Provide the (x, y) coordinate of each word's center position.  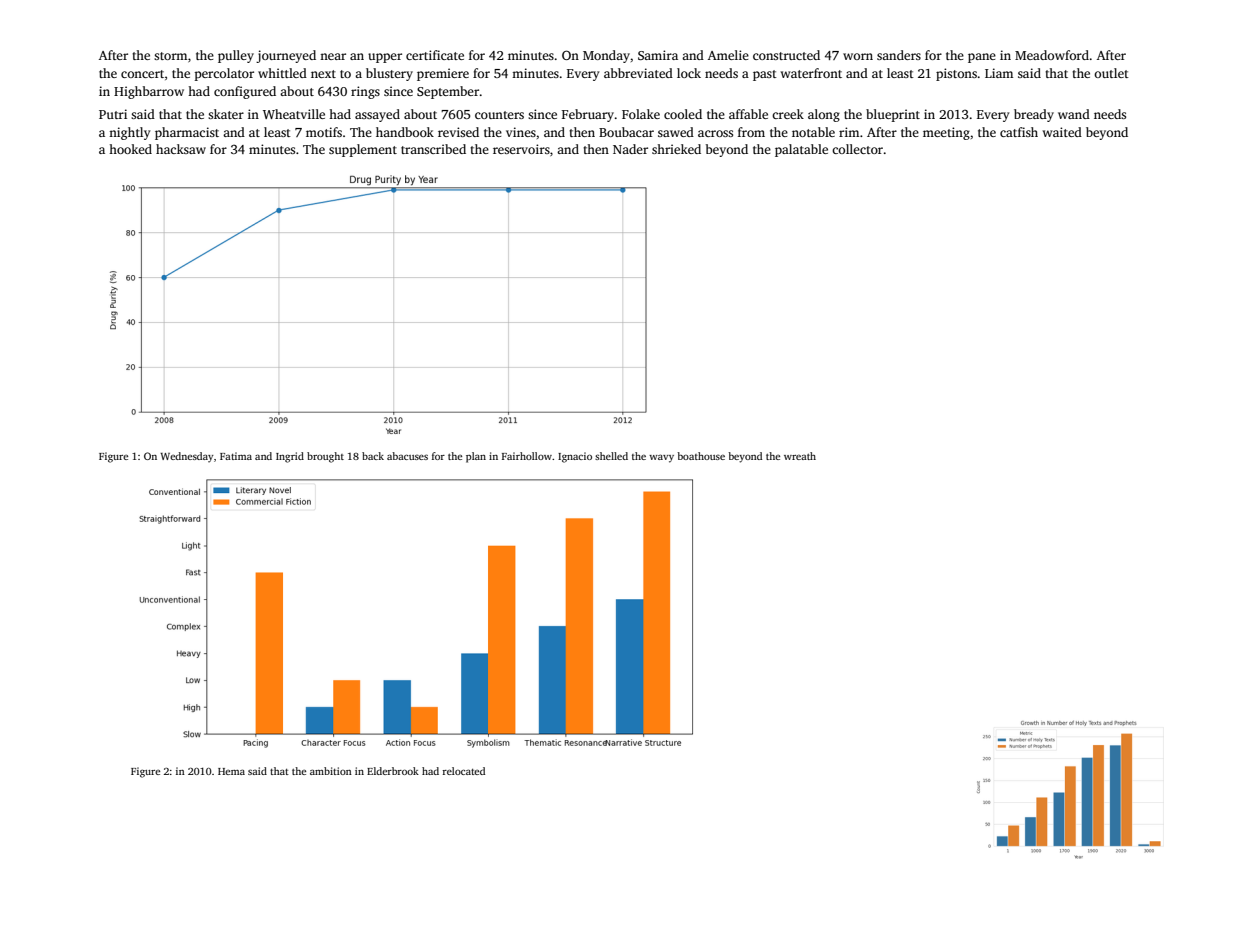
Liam (999, 73)
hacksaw (181, 149)
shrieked (676, 149)
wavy (661, 458)
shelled (611, 456)
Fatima (236, 456)
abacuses (407, 456)
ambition (331, 771)
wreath (800, 456)
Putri (113, 114)
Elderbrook (393, 771)
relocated (464, 771)
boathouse (701, 456)
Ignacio (575, 457)
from (751, 132)
